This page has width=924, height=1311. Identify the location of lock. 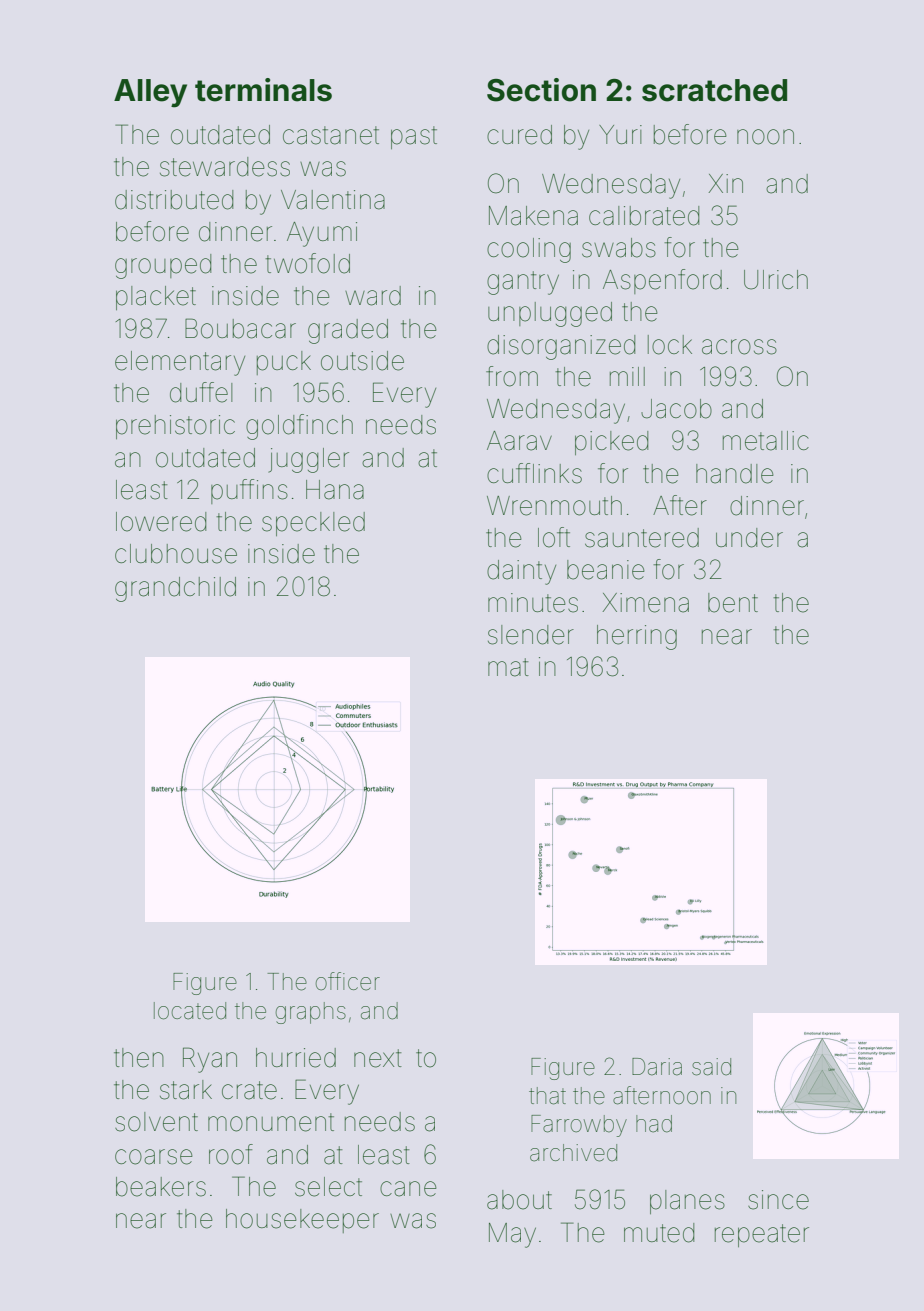
(670, 345).
